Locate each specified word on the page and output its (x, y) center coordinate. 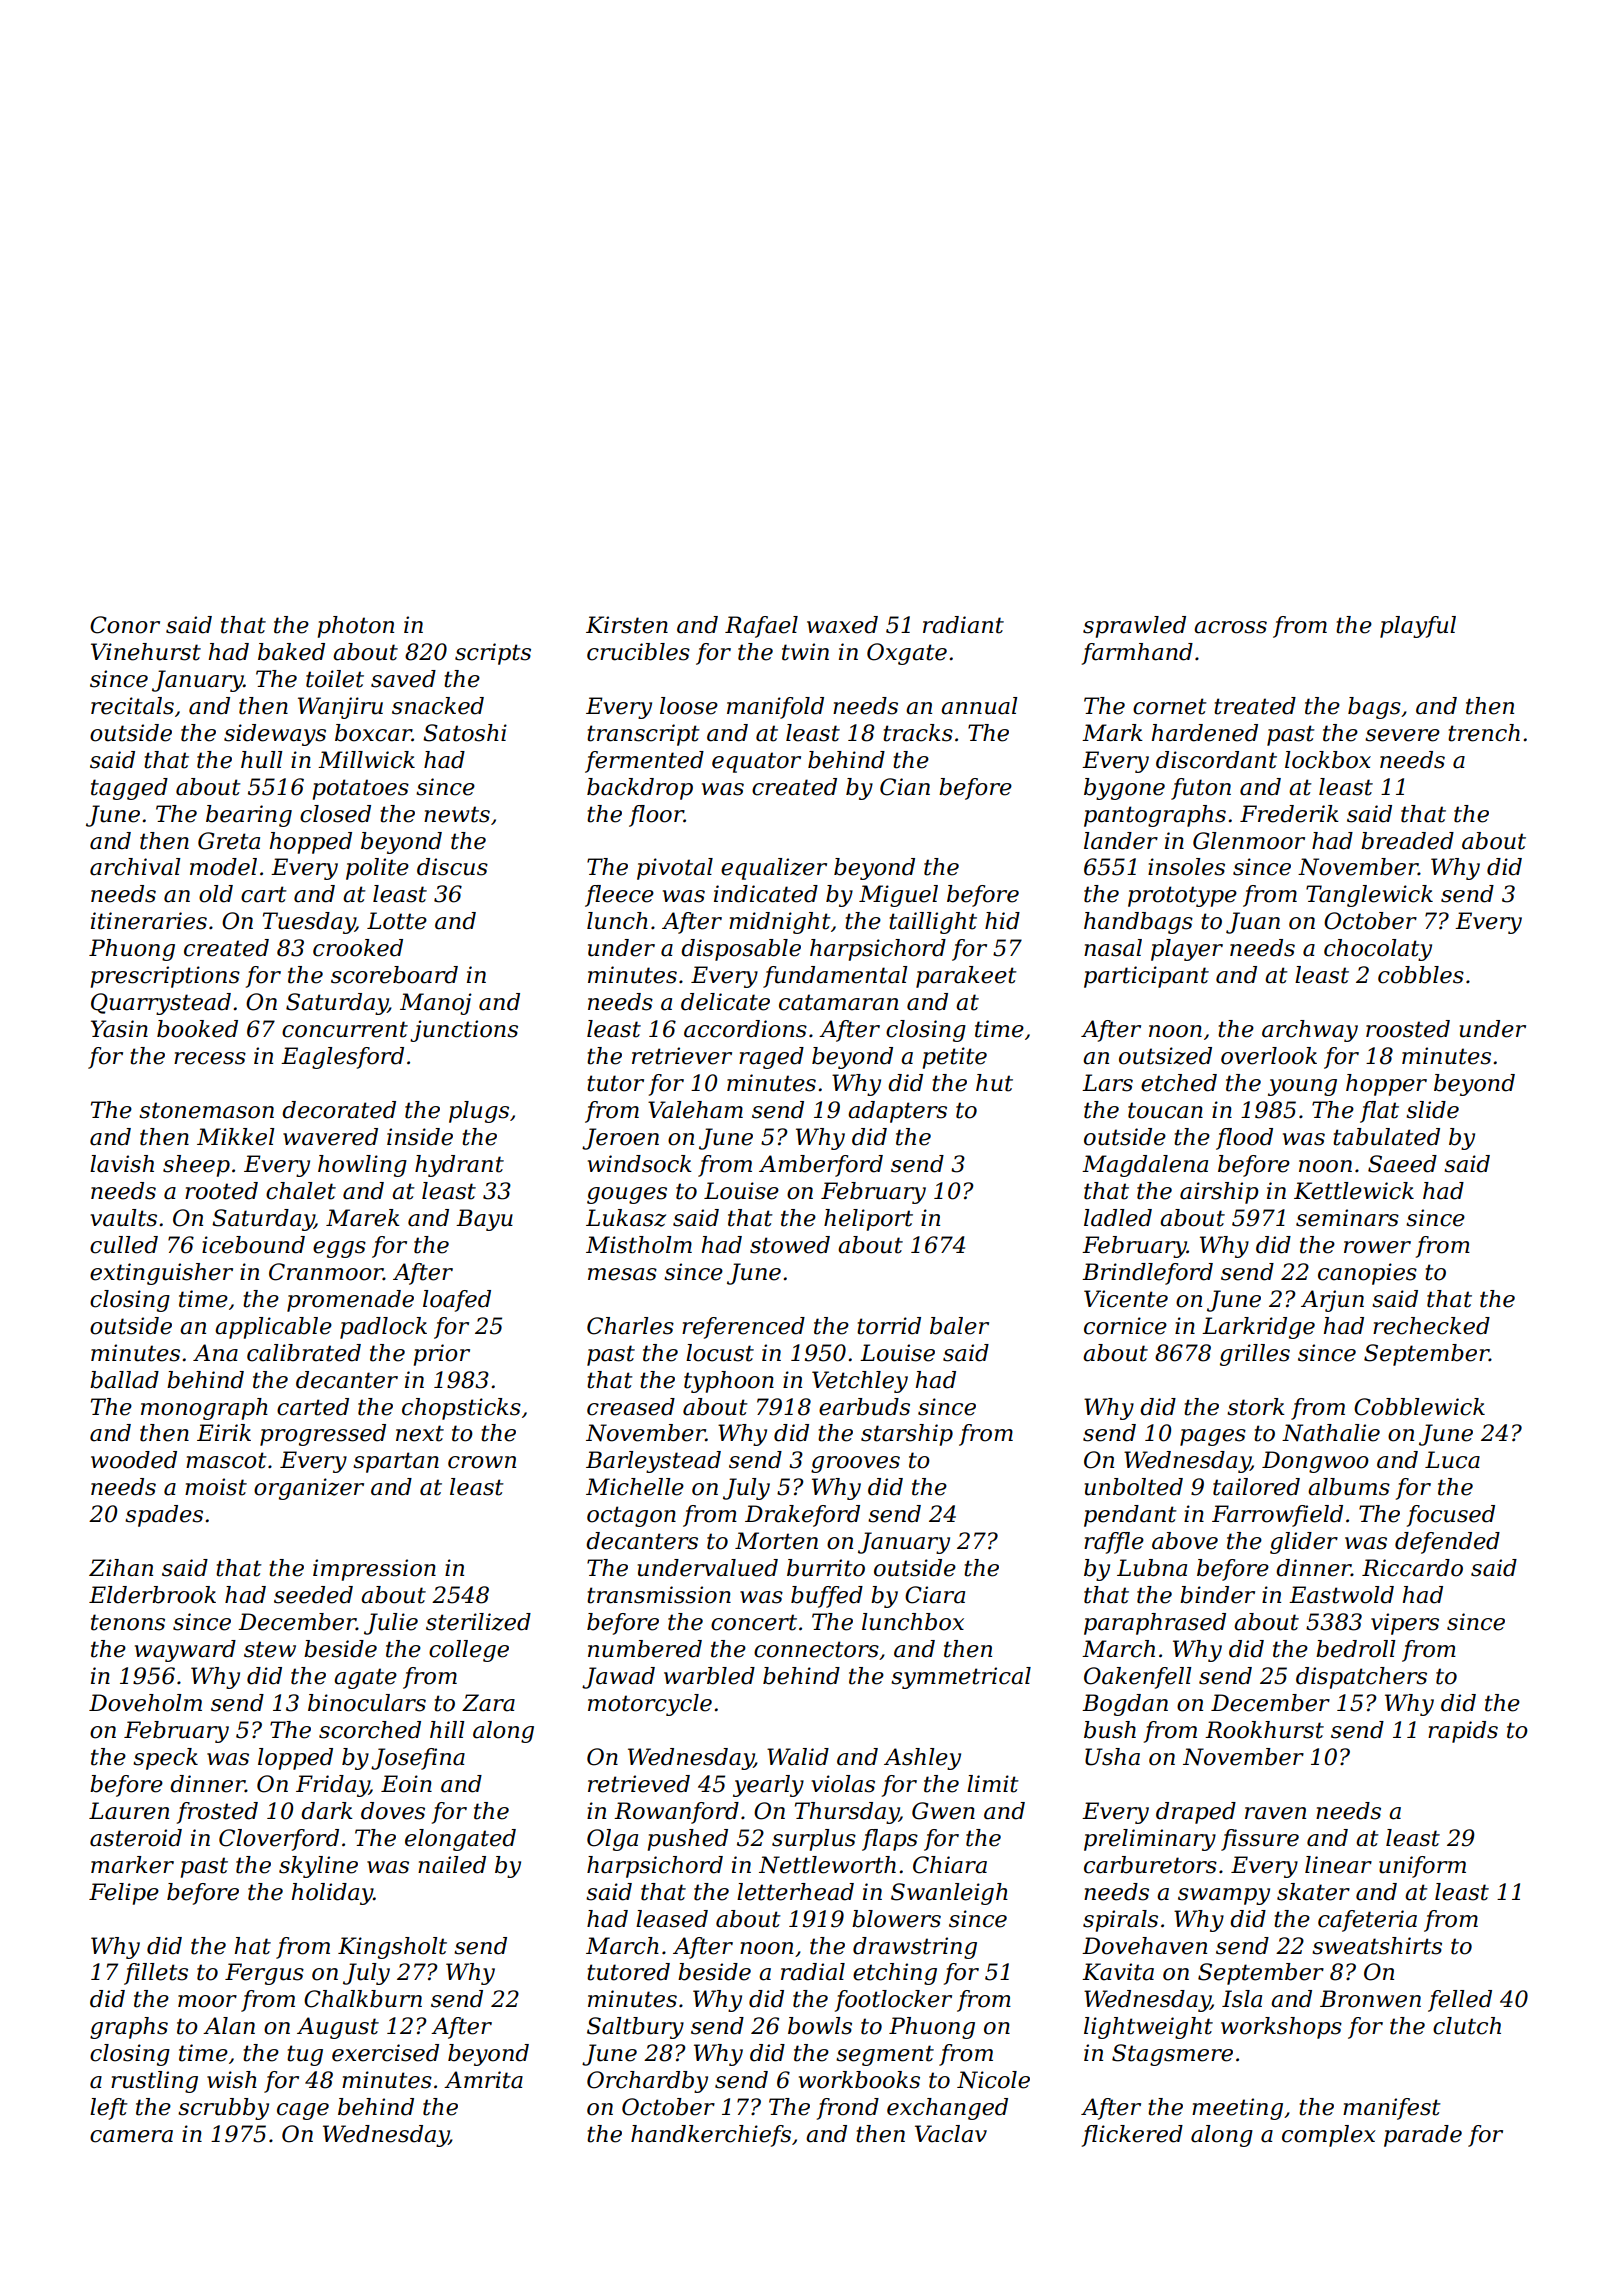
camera (131, 2136)
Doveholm (145, 1703)
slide (1432, 1110)
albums (1349, 1487)
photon (356, 627)
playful (1418, 627)
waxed (842, 625)
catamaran (838, 1002)
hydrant (459, 1166)
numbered (645, 1649)
